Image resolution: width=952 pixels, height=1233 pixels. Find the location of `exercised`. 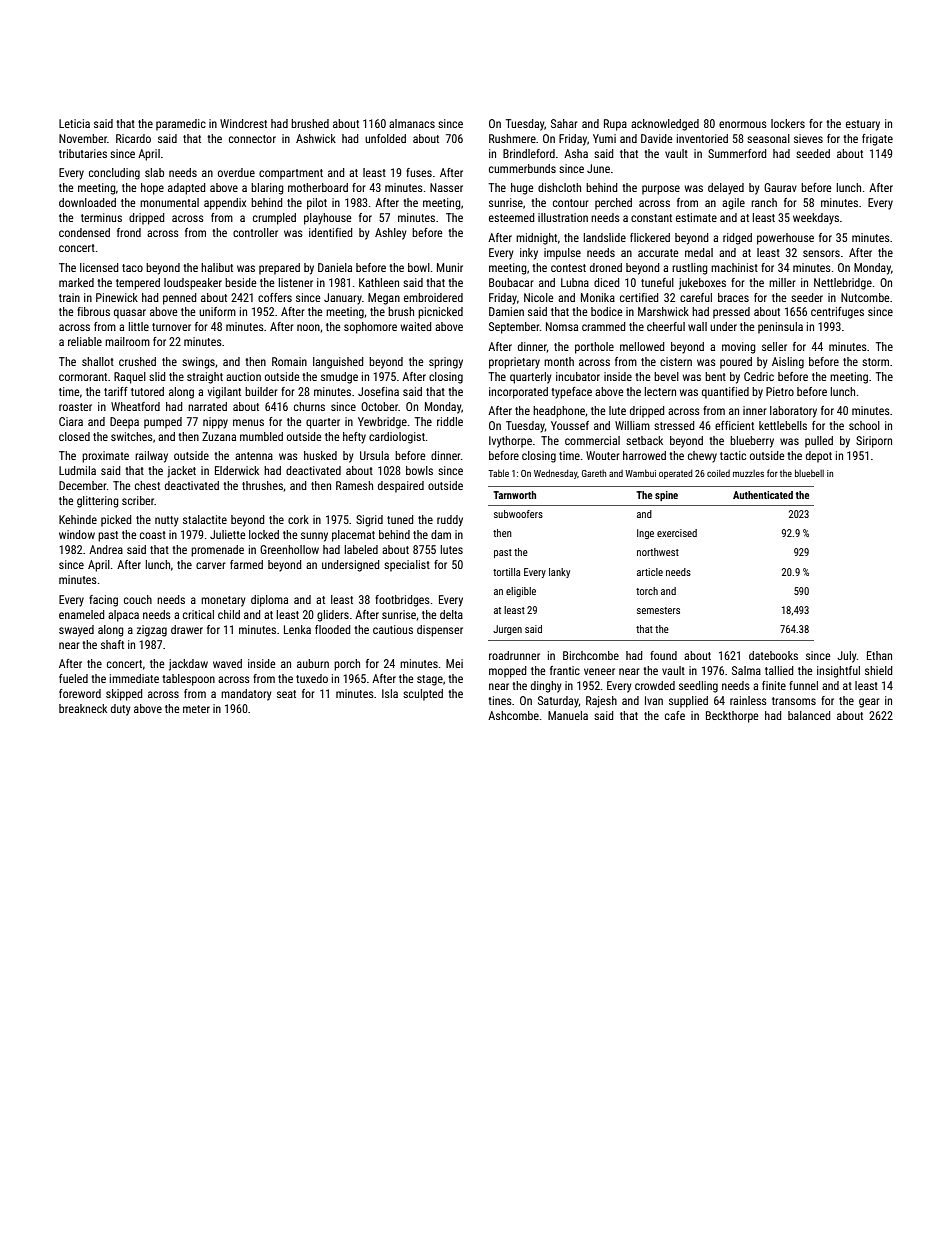

exercised is located at coordinates (677, 533).
